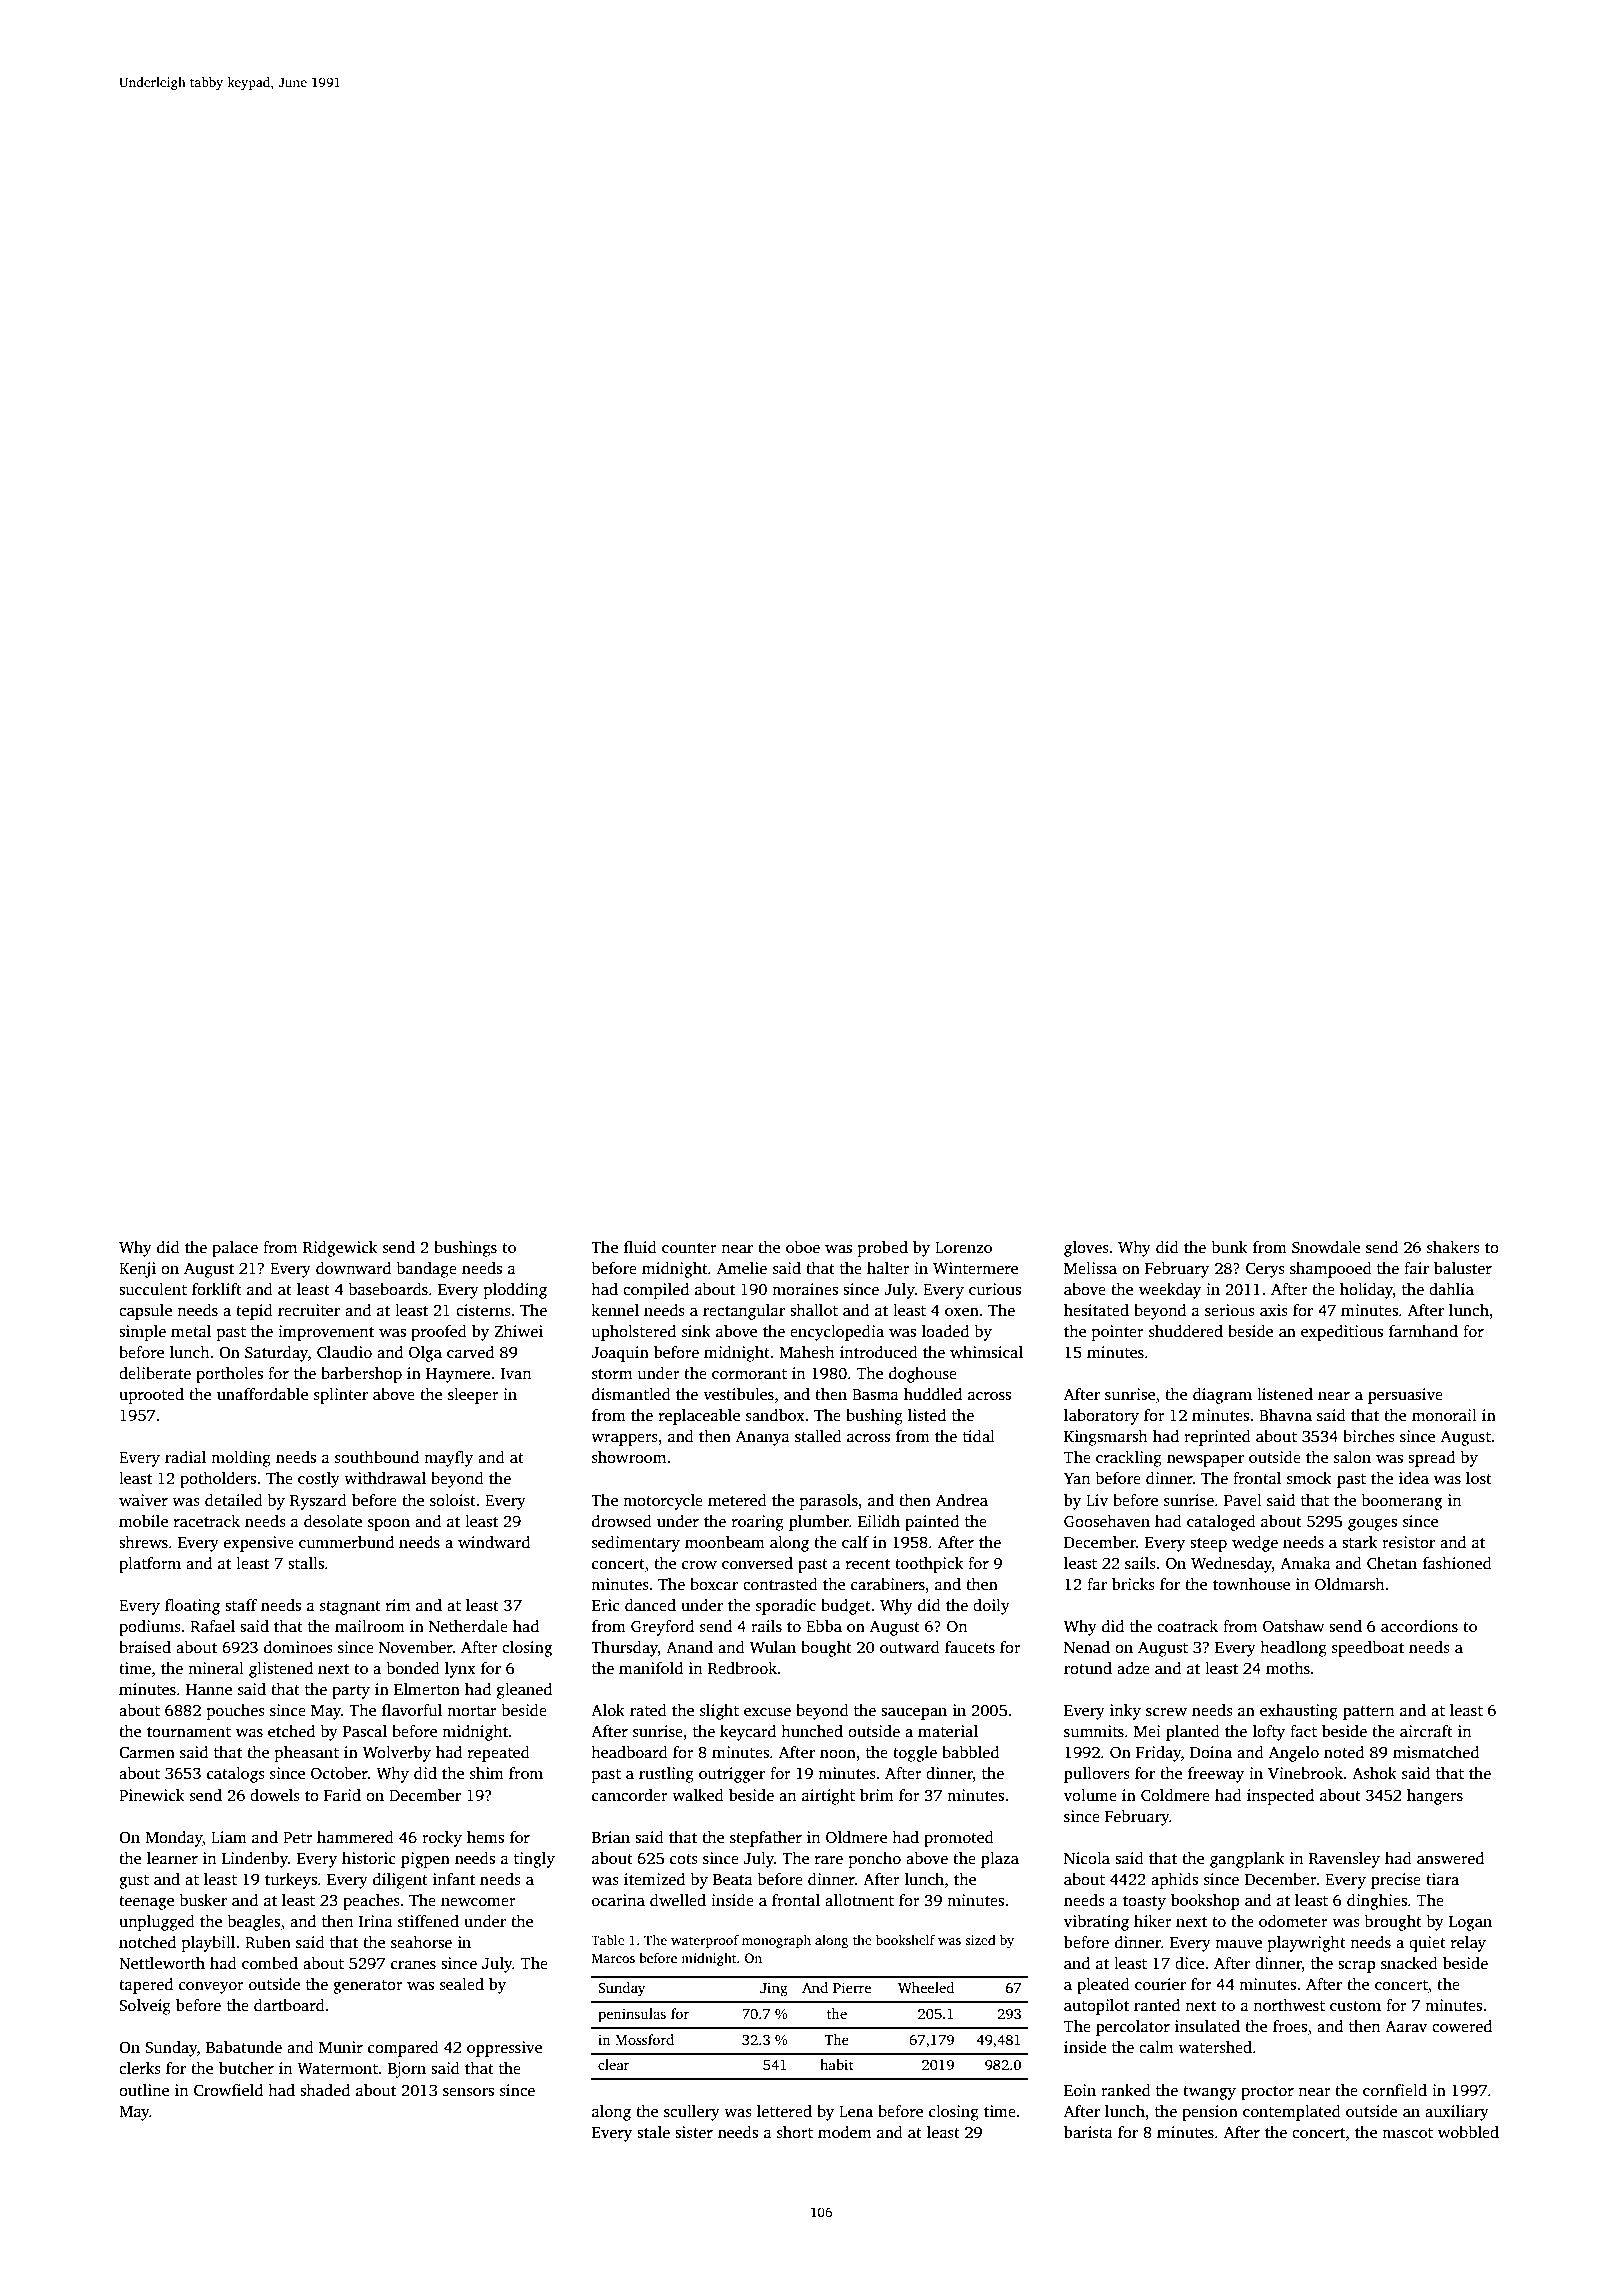 The image size is (1620, 2292). What do you see at coordinates (844, 2132) in the screenshot?
I see `modem` at bounding box center [844, 2132].
